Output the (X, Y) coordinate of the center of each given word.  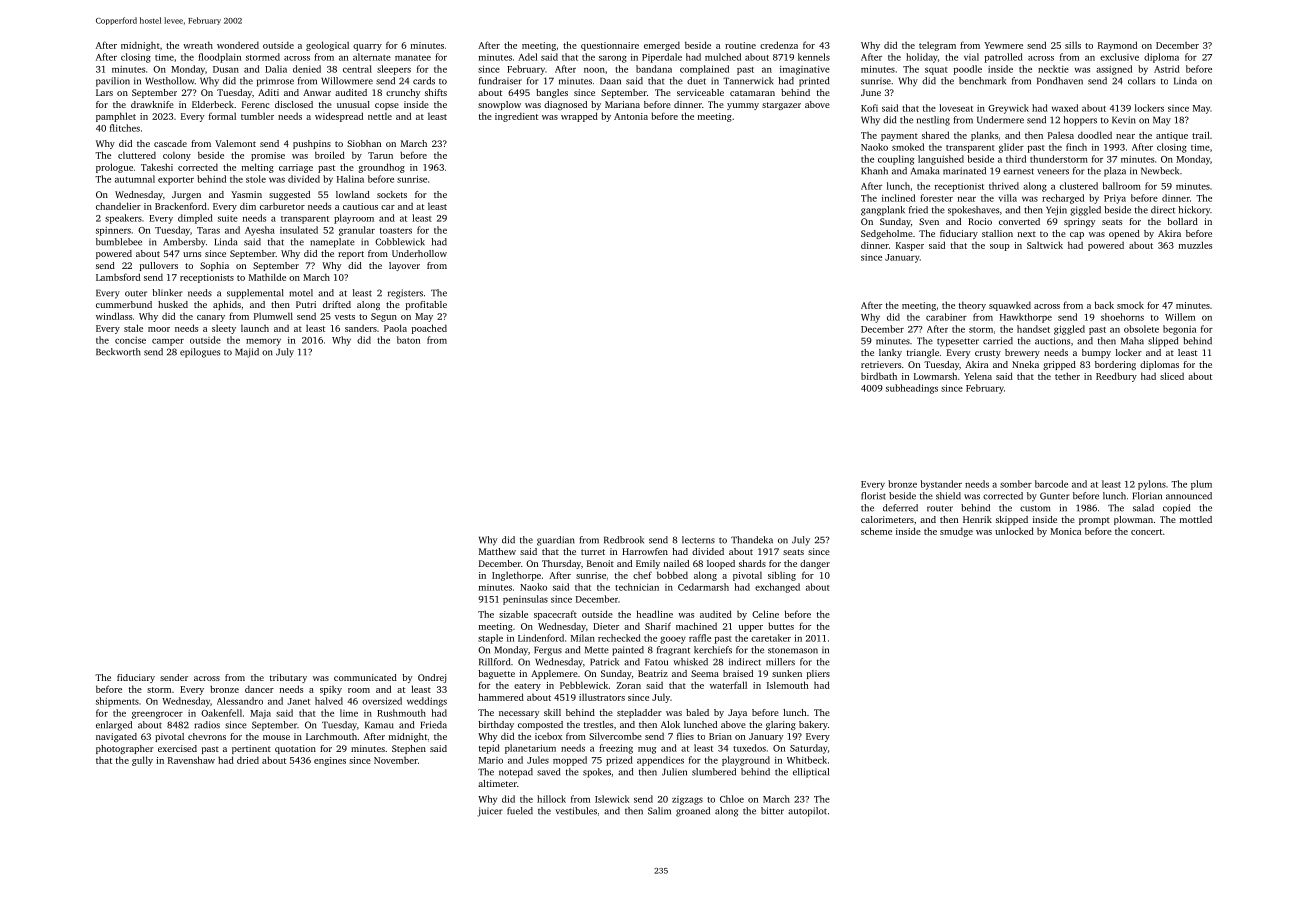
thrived (1004, 186)
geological (327, 46)
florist (873, 496)
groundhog (381, 168)
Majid (247, 353)
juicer (490, 812)
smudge (956, 532)
